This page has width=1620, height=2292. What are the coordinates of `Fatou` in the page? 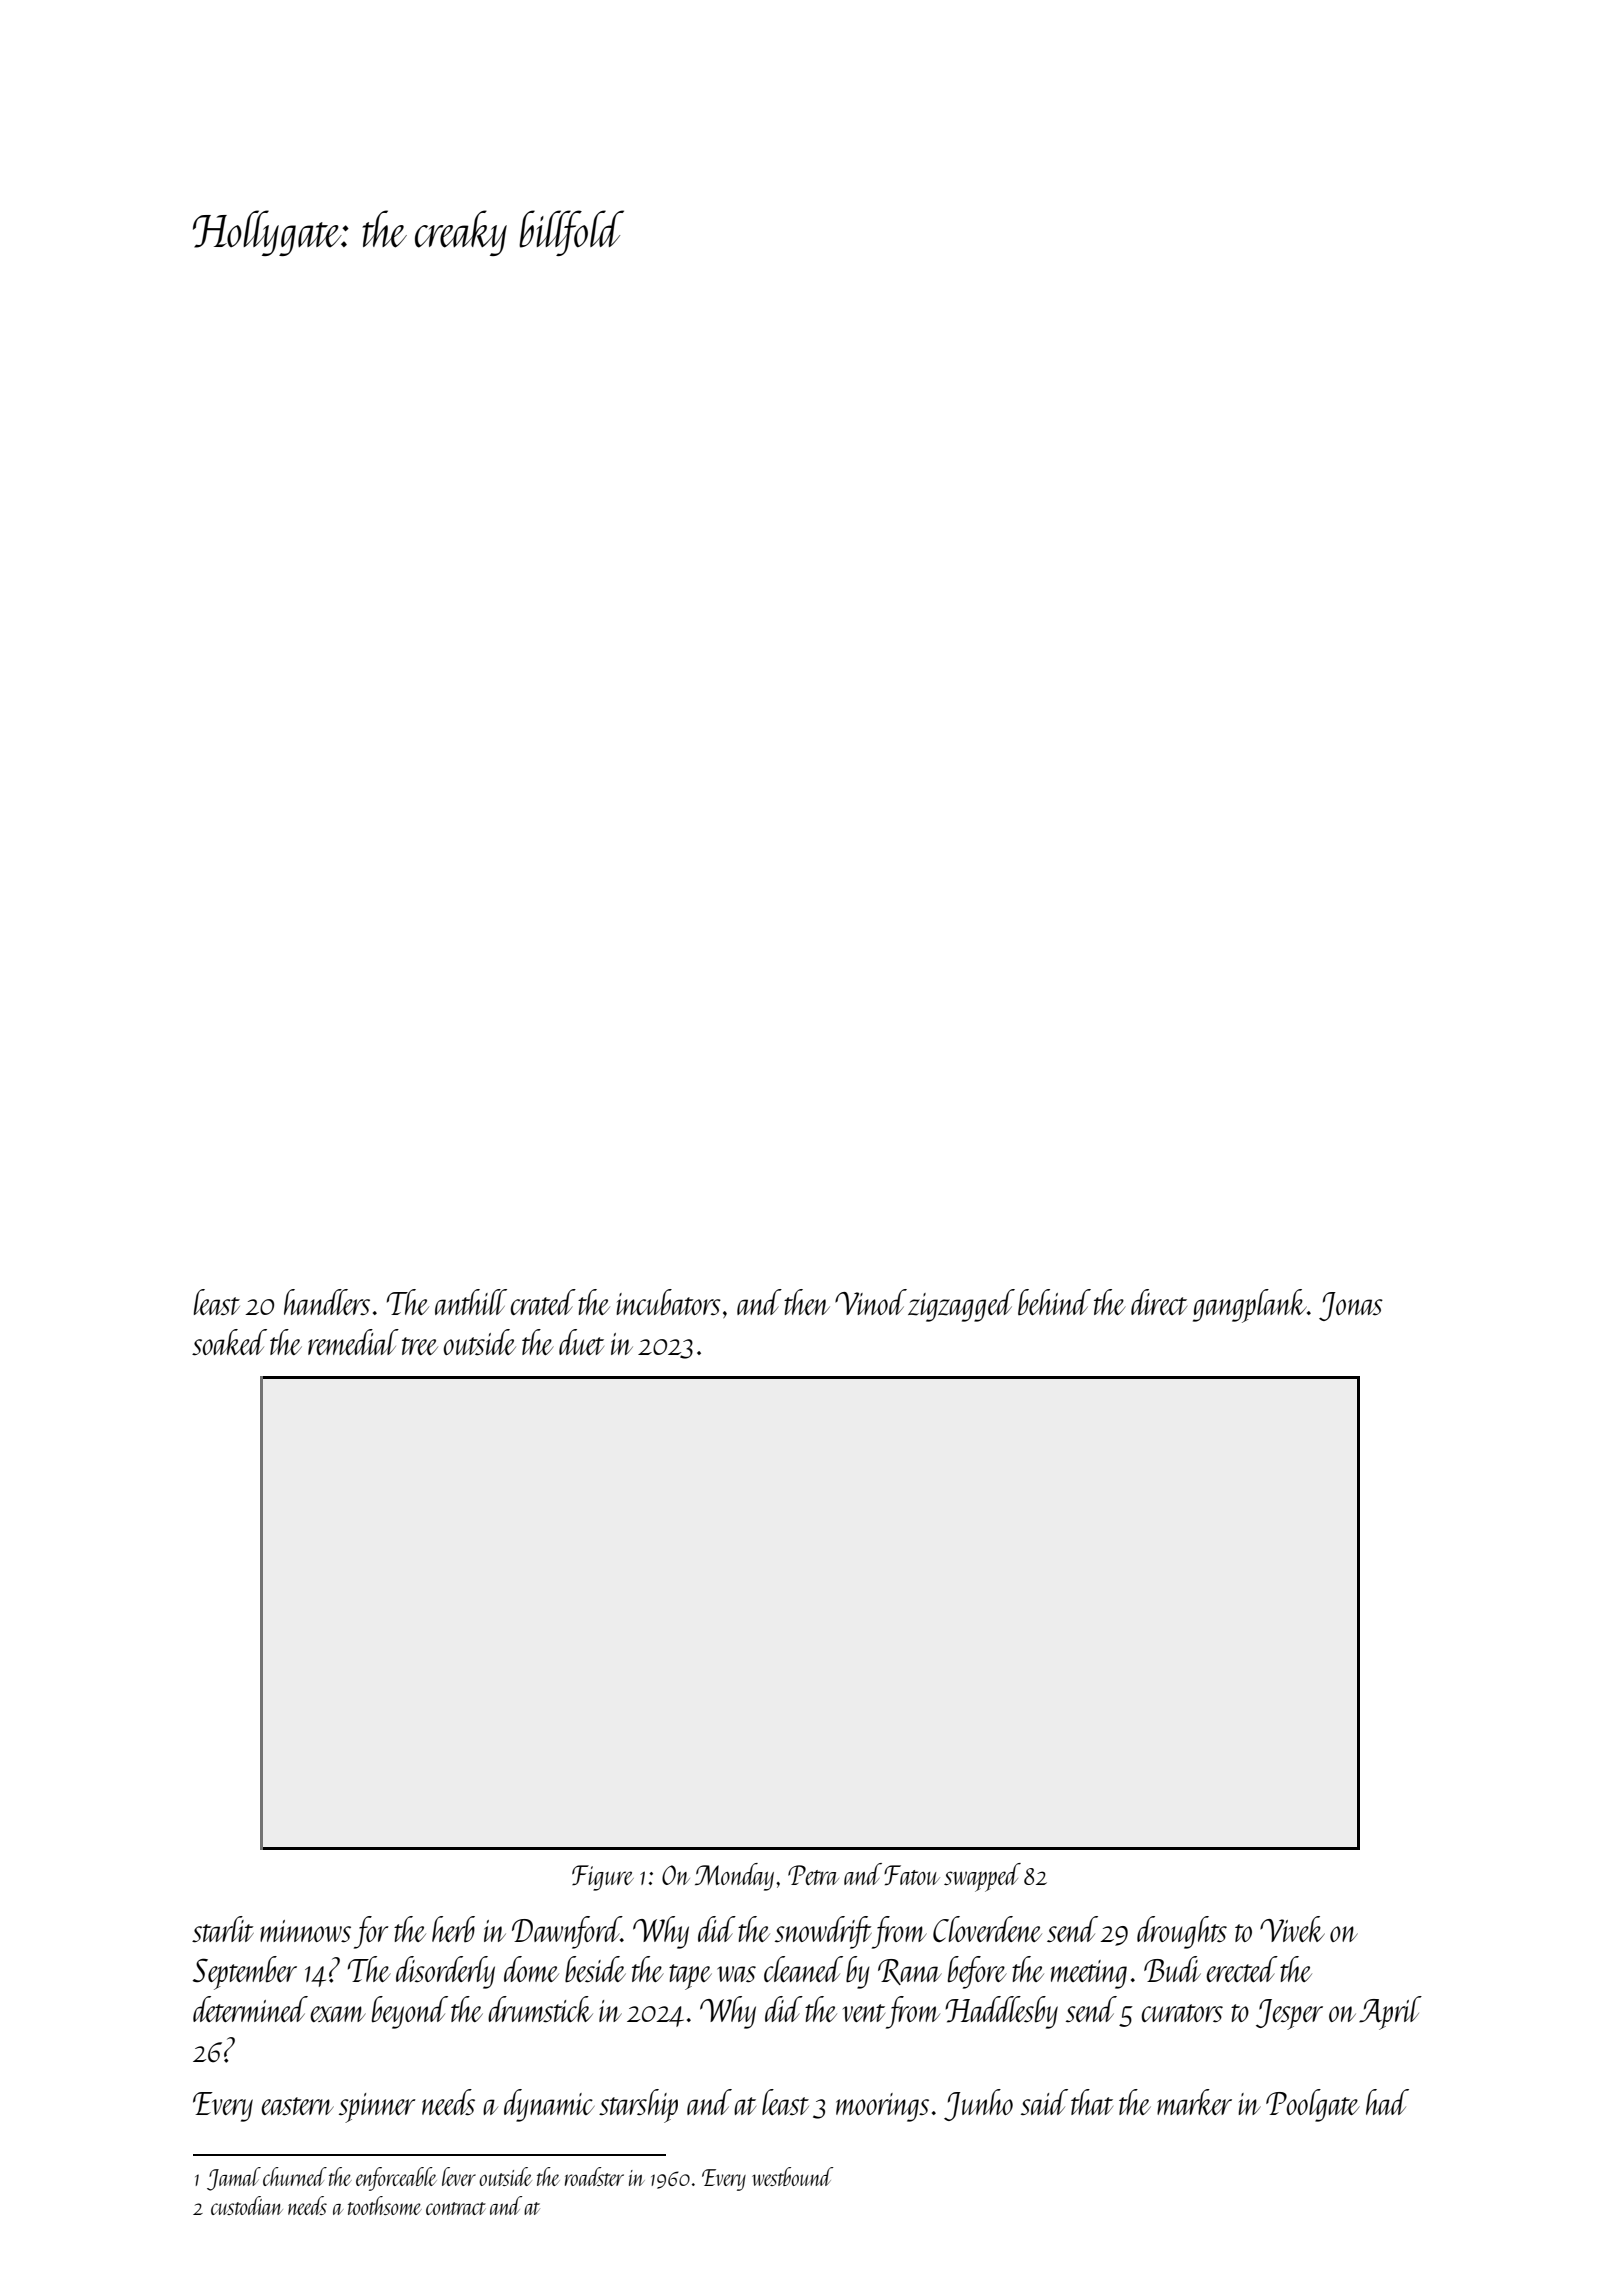 It's located at (912, 1875).
